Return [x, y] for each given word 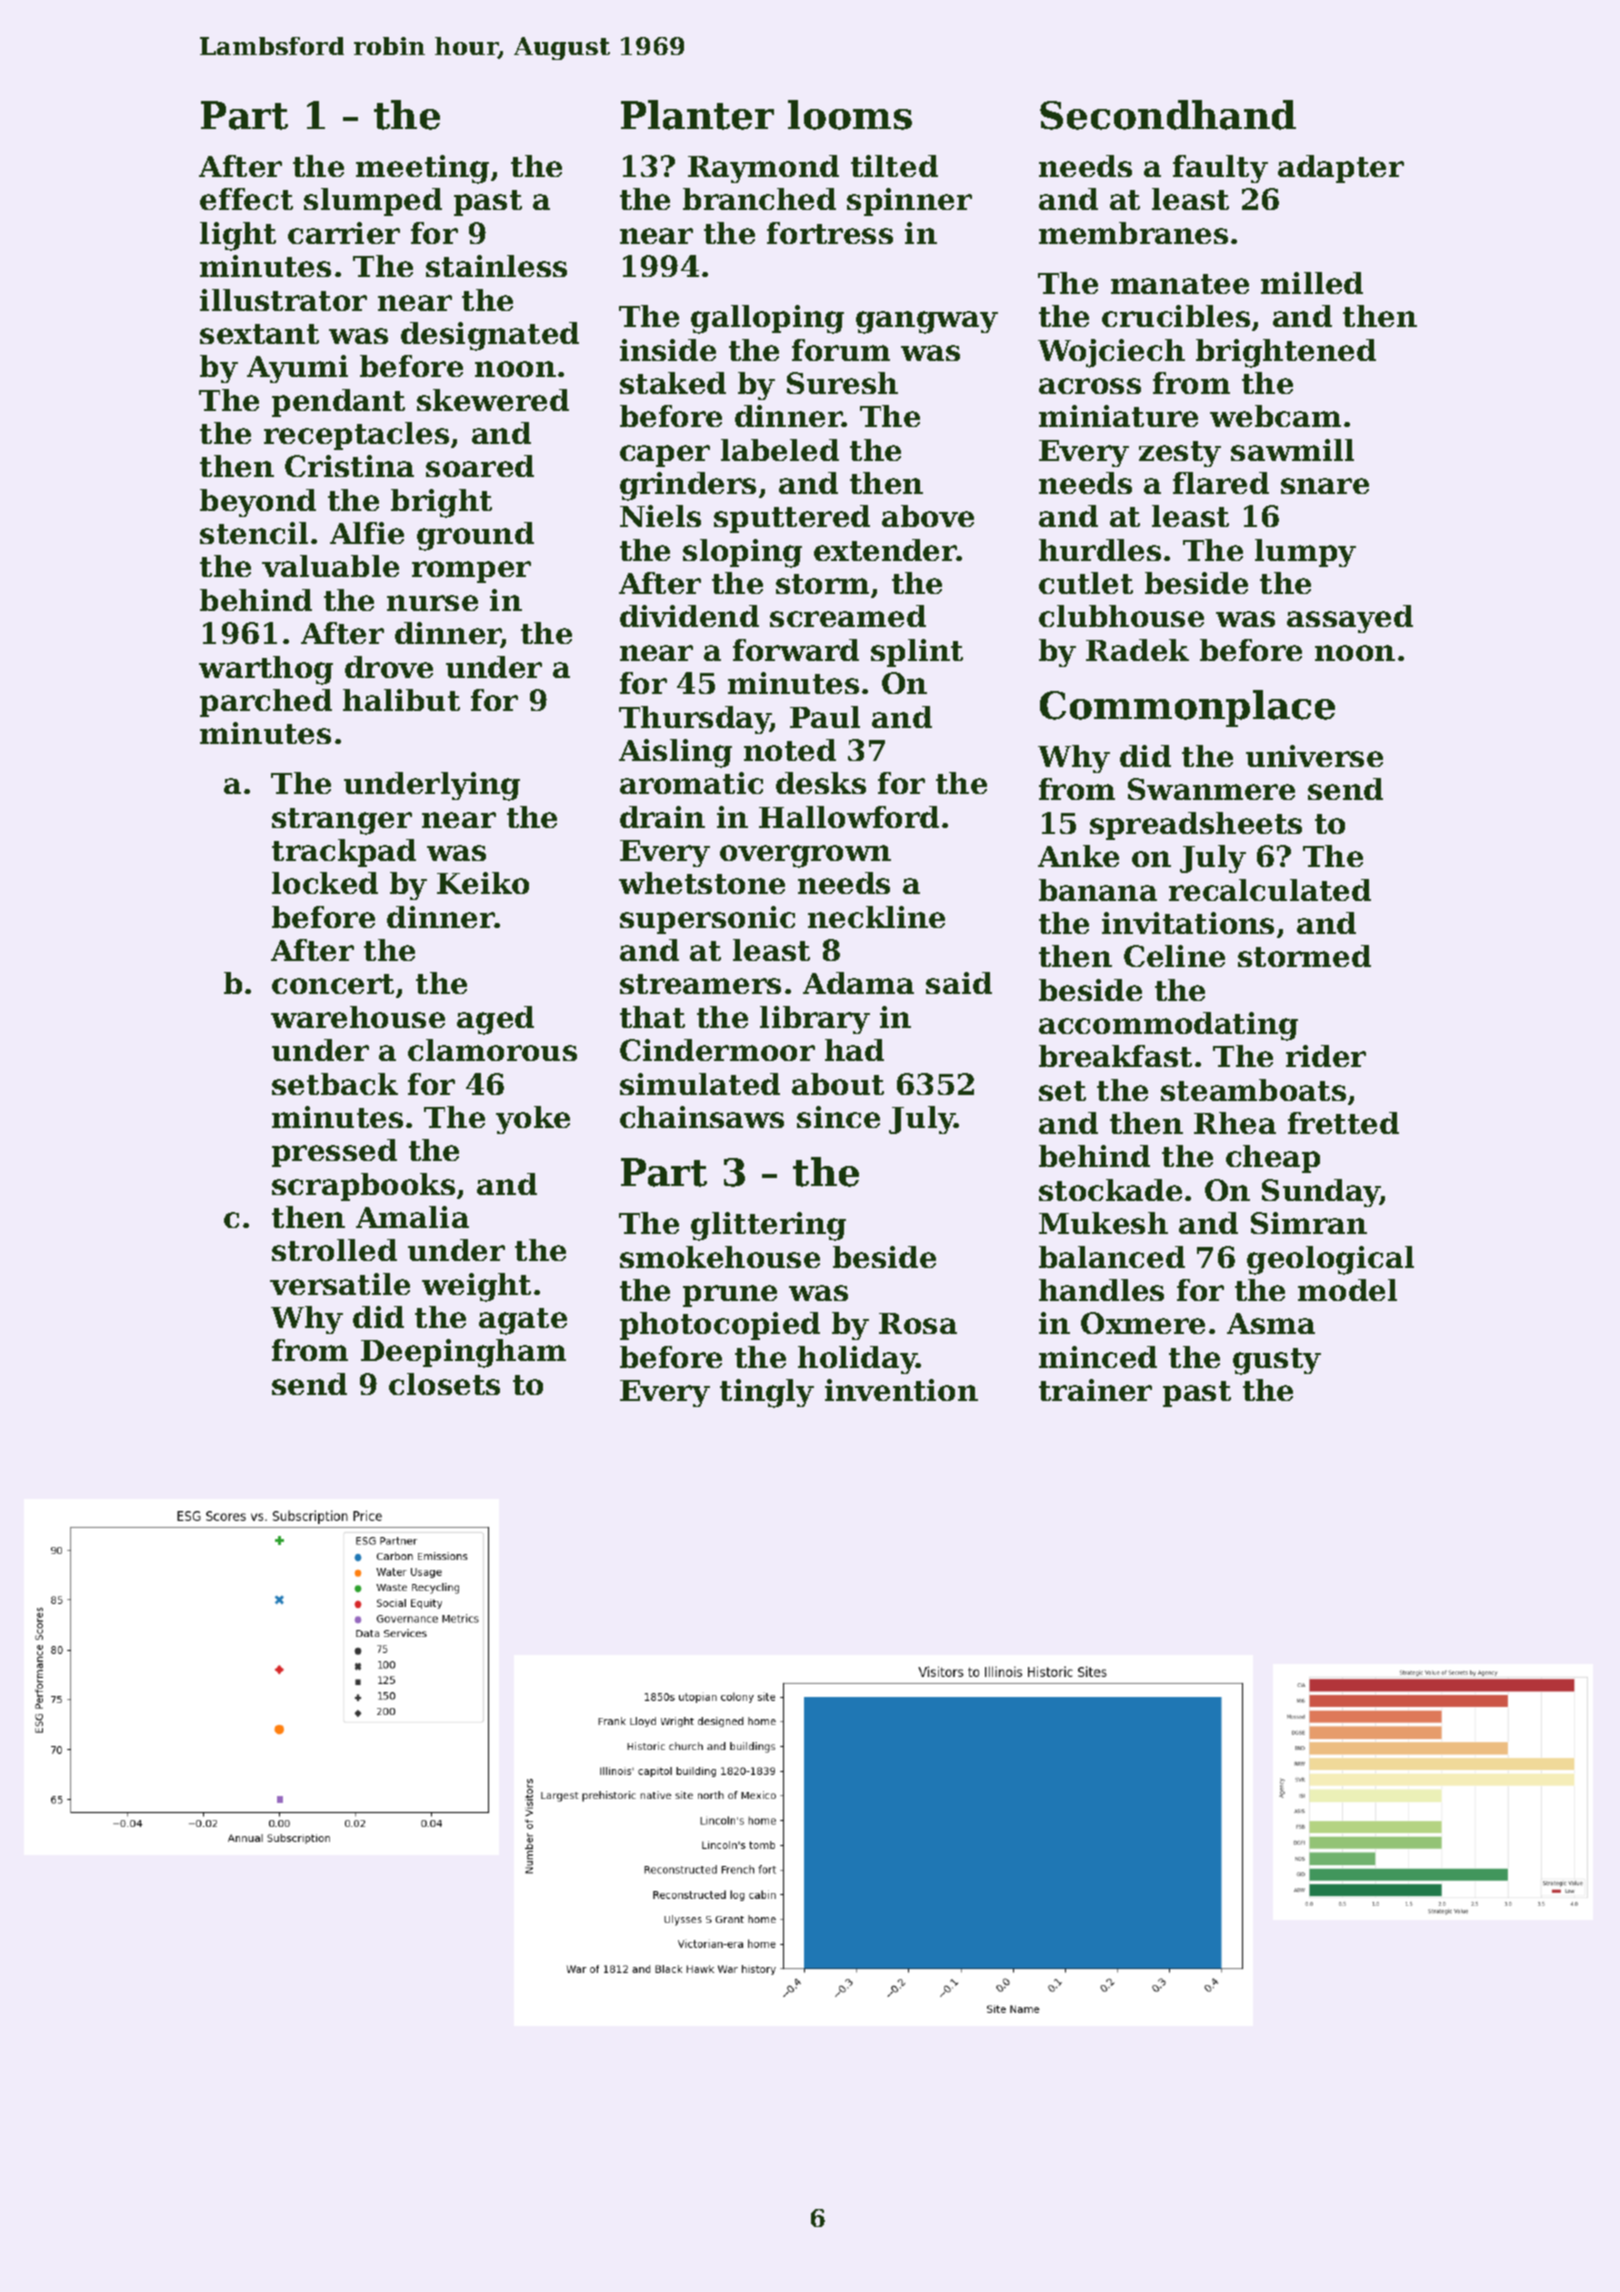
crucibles [1176, 316]
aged [495, 1020]
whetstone [702, 883]
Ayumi [297, 369]
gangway [927, 322]
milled [1312, 283]
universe [1314, 756]
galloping [767, 319]
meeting [422, 169]
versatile [340, 1284]
